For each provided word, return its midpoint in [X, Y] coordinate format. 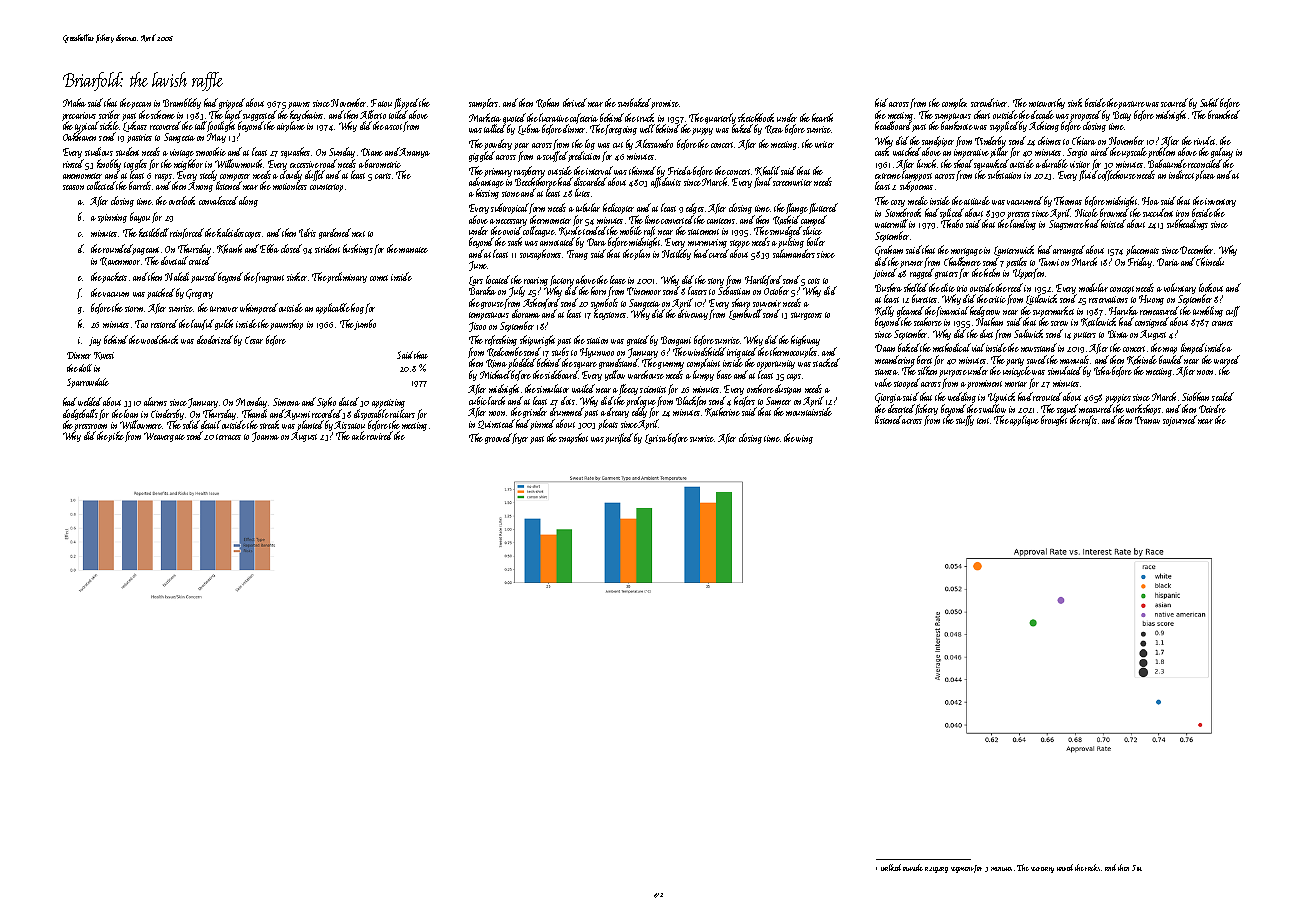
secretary [1042, 870]
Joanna [265, 437]
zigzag [939, 870]
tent [983, 421]
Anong [200, 187]
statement [703, 232]
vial [978, 347]
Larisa [656, 439]
